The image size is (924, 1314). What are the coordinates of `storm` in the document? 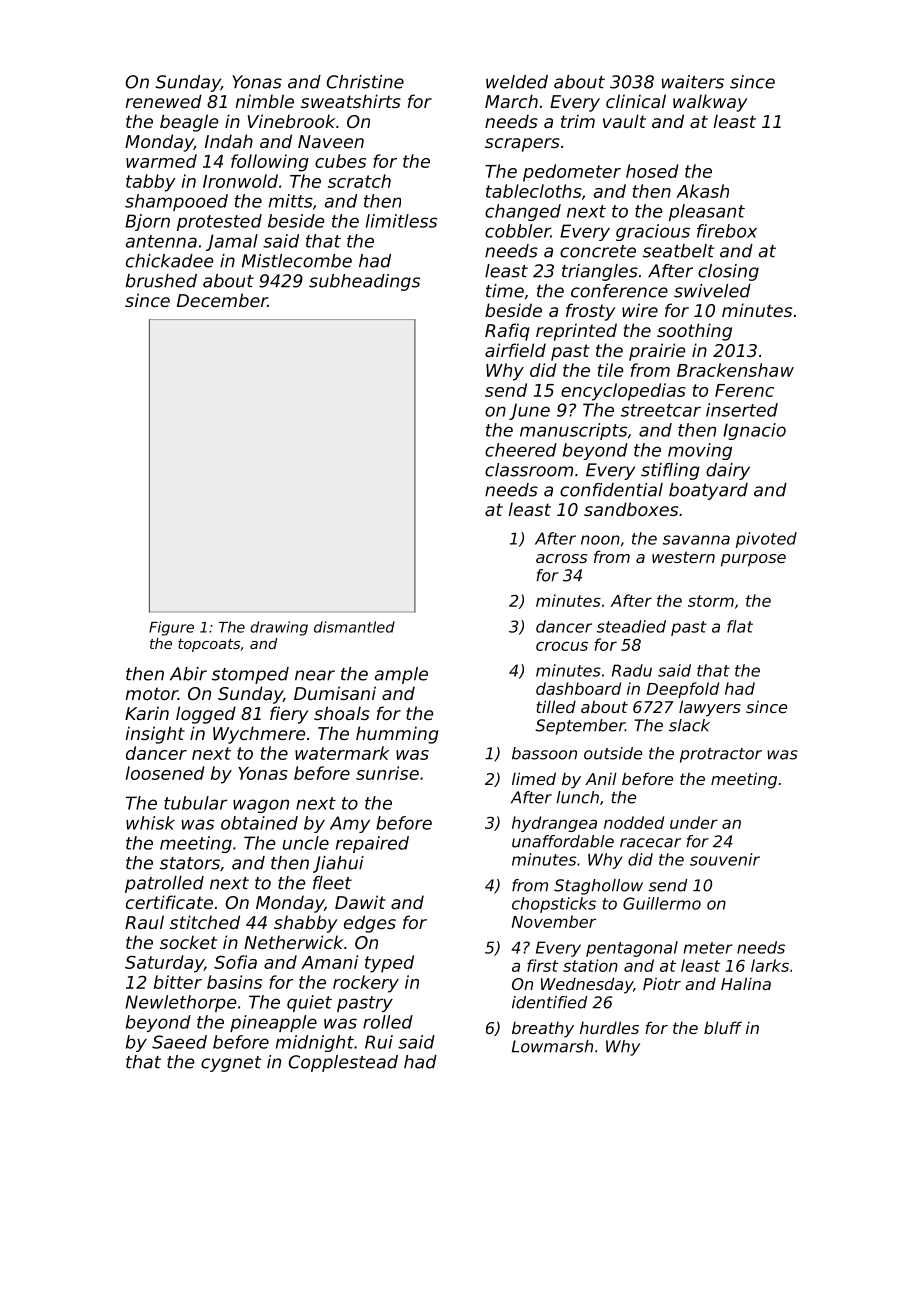 It's located at (711, 601).
